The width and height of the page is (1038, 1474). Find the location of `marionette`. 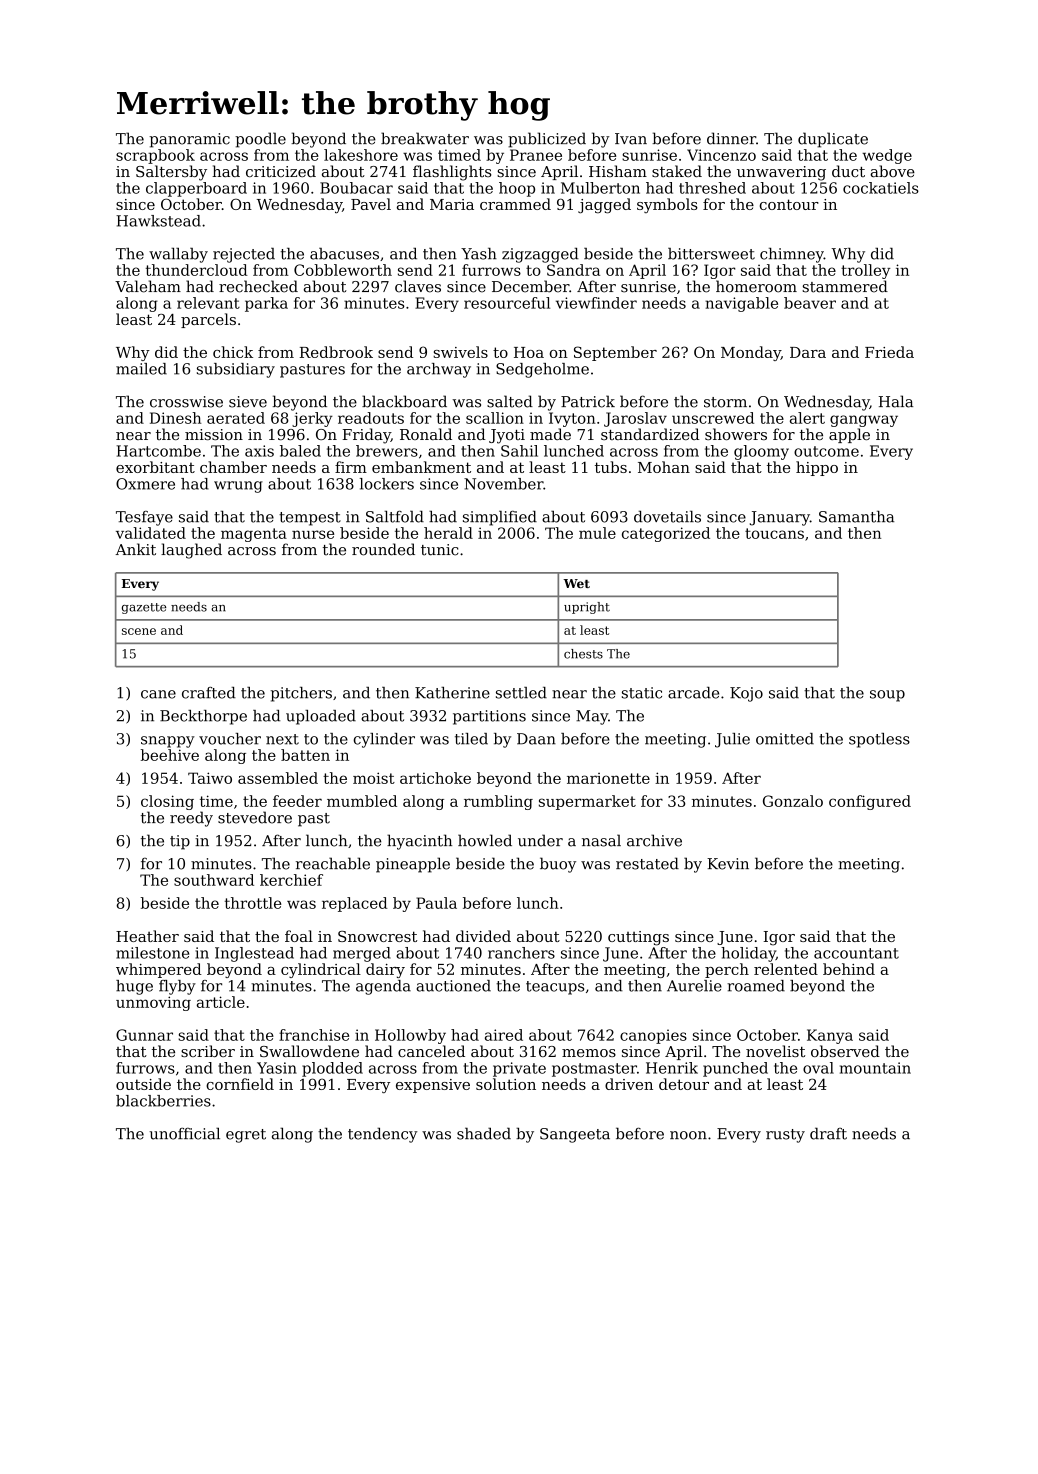

marionette is located at coordinates (608, 778).
